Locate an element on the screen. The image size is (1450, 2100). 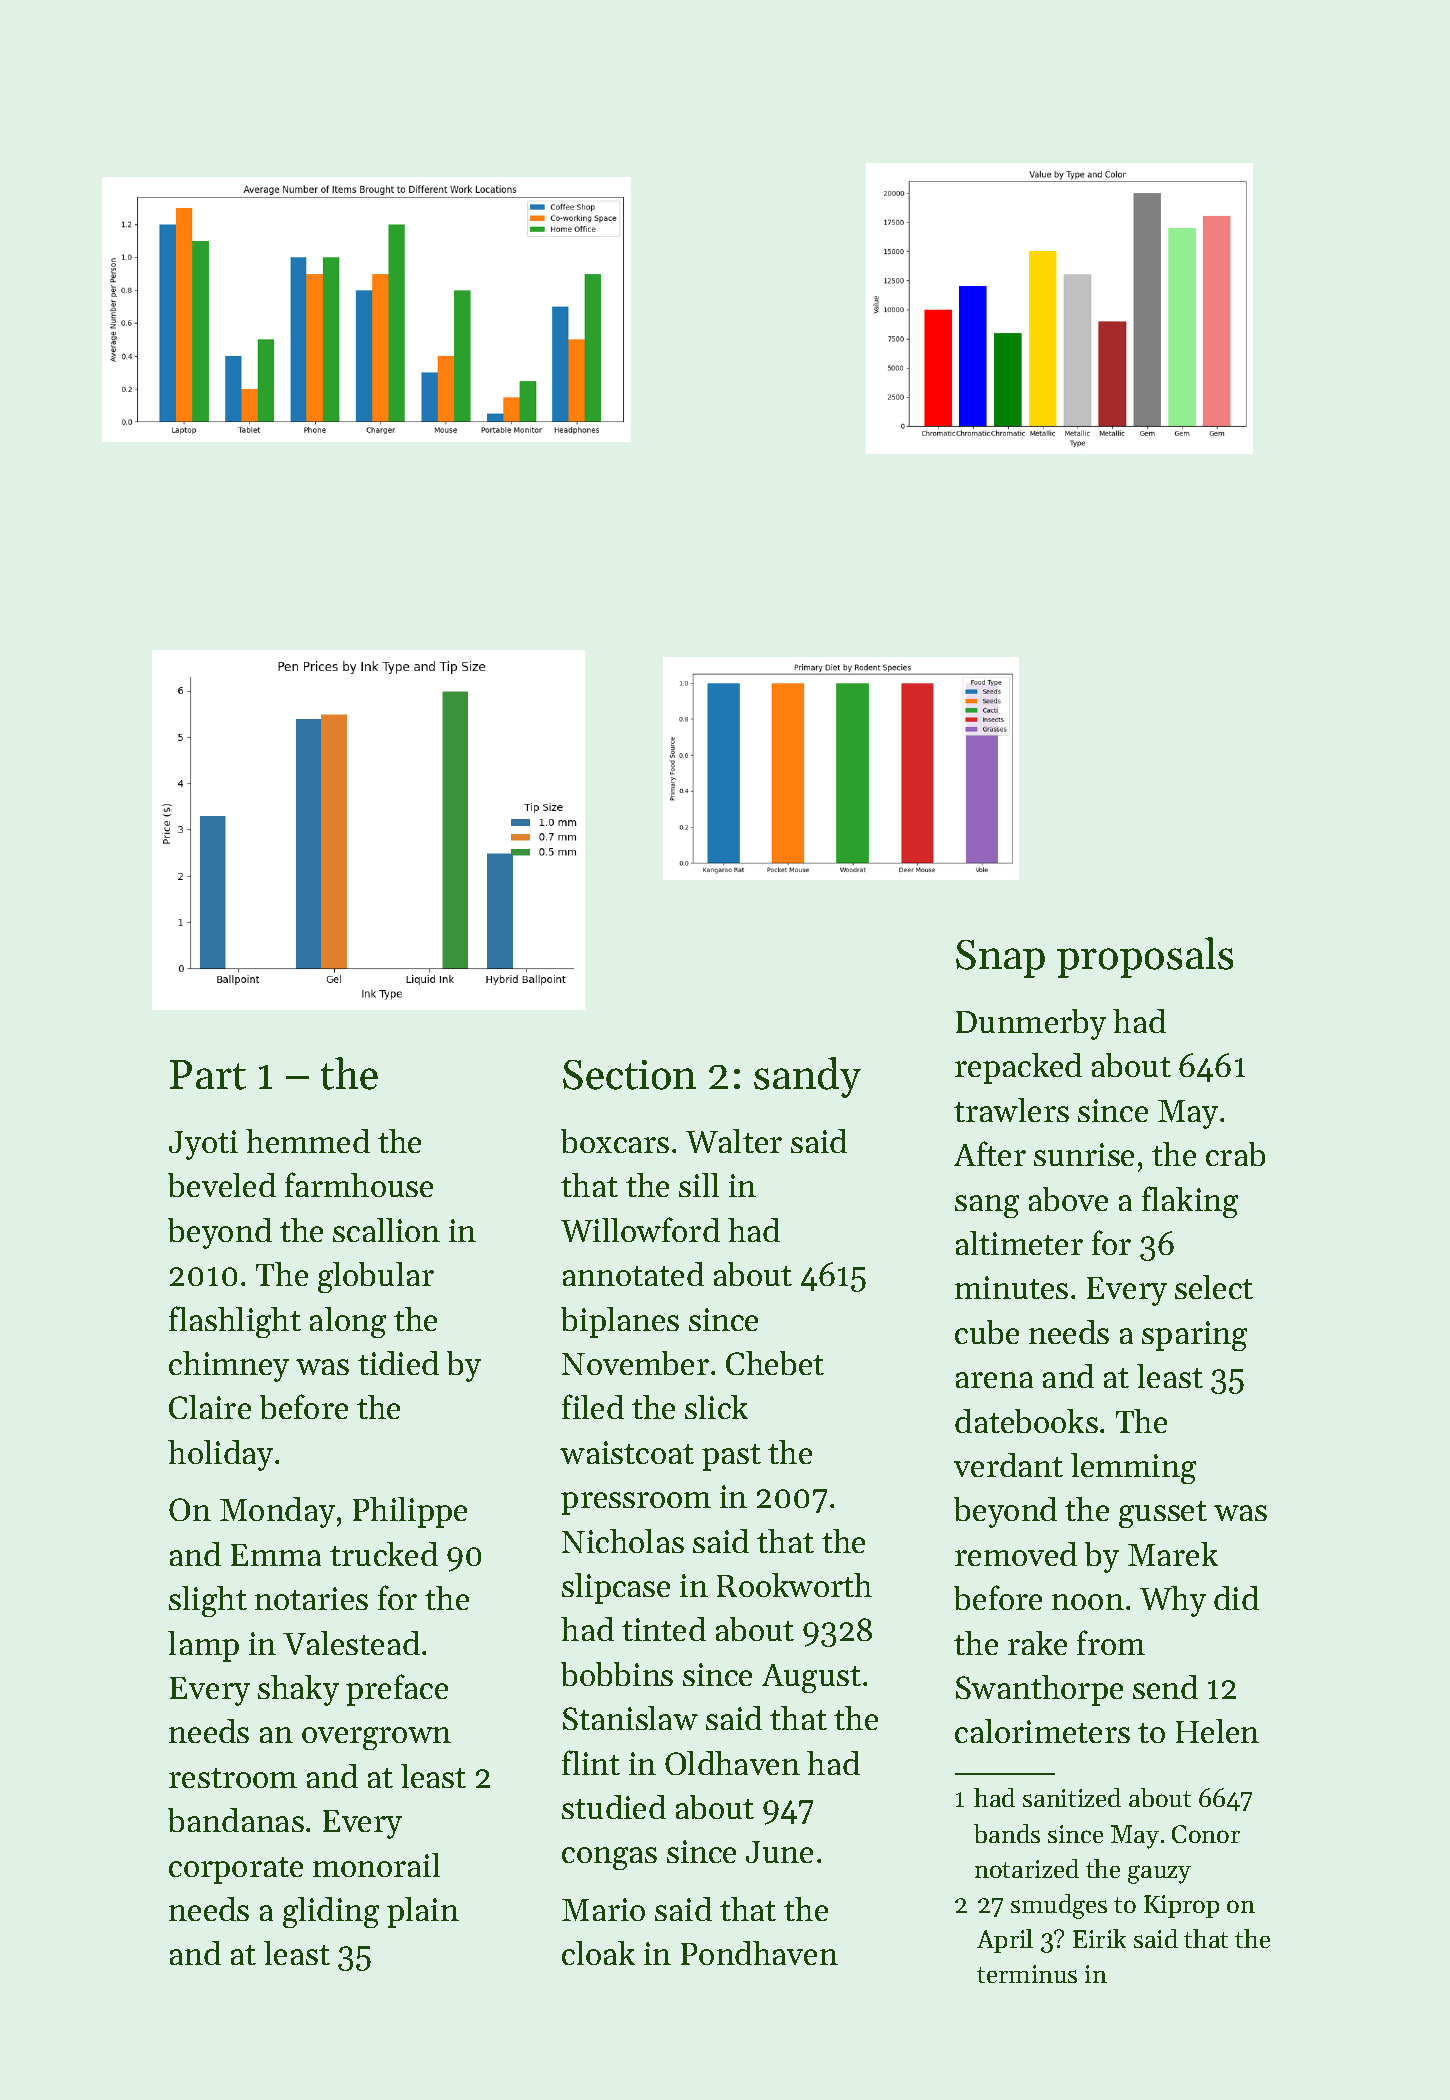
crab is located at coordinates (1235, 1154).
